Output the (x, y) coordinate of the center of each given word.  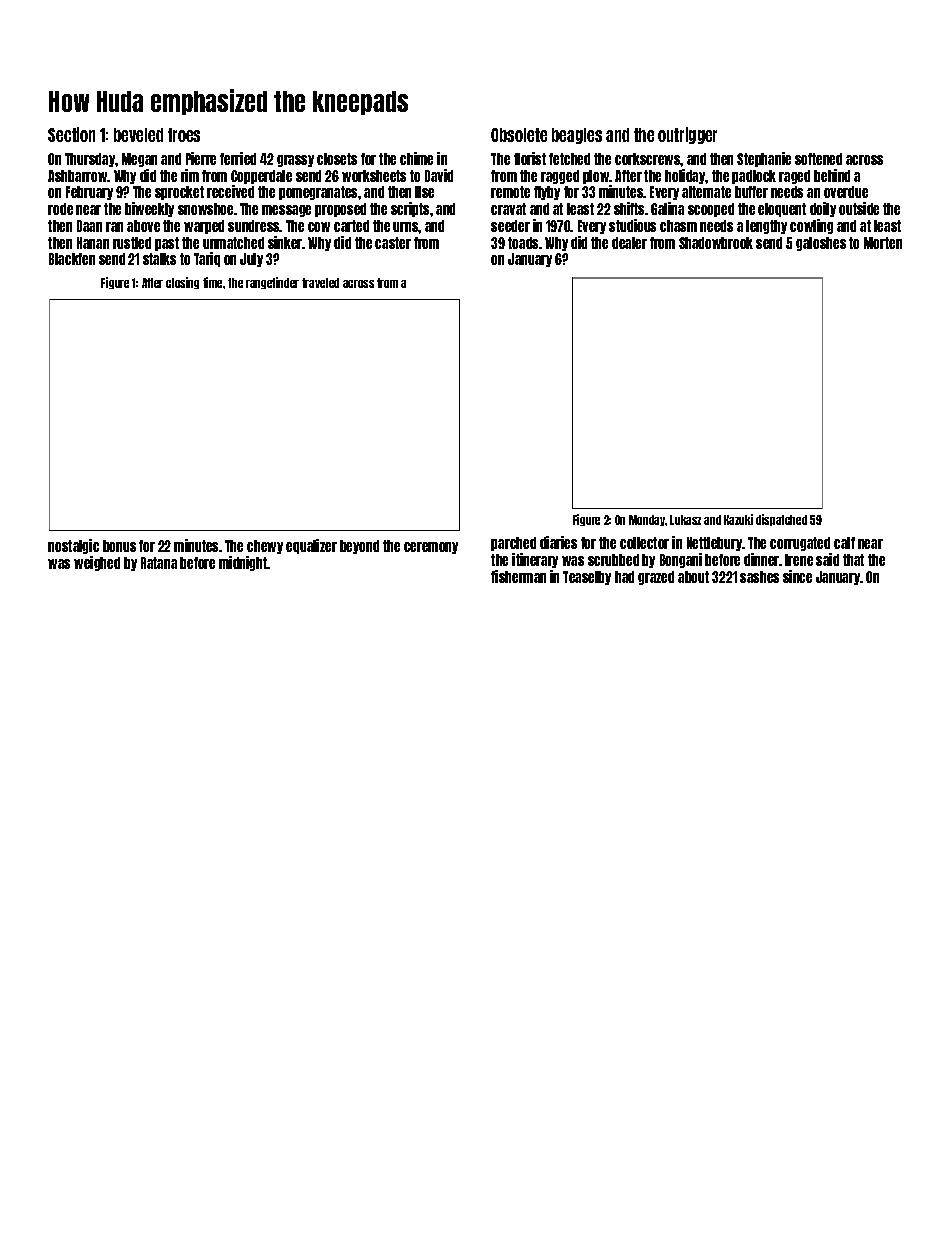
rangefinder (272, 283)
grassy (295, 161)
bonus (119, 546)
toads (523, 243)
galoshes (821, 244)
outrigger (687, 135)
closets (337, 159)
